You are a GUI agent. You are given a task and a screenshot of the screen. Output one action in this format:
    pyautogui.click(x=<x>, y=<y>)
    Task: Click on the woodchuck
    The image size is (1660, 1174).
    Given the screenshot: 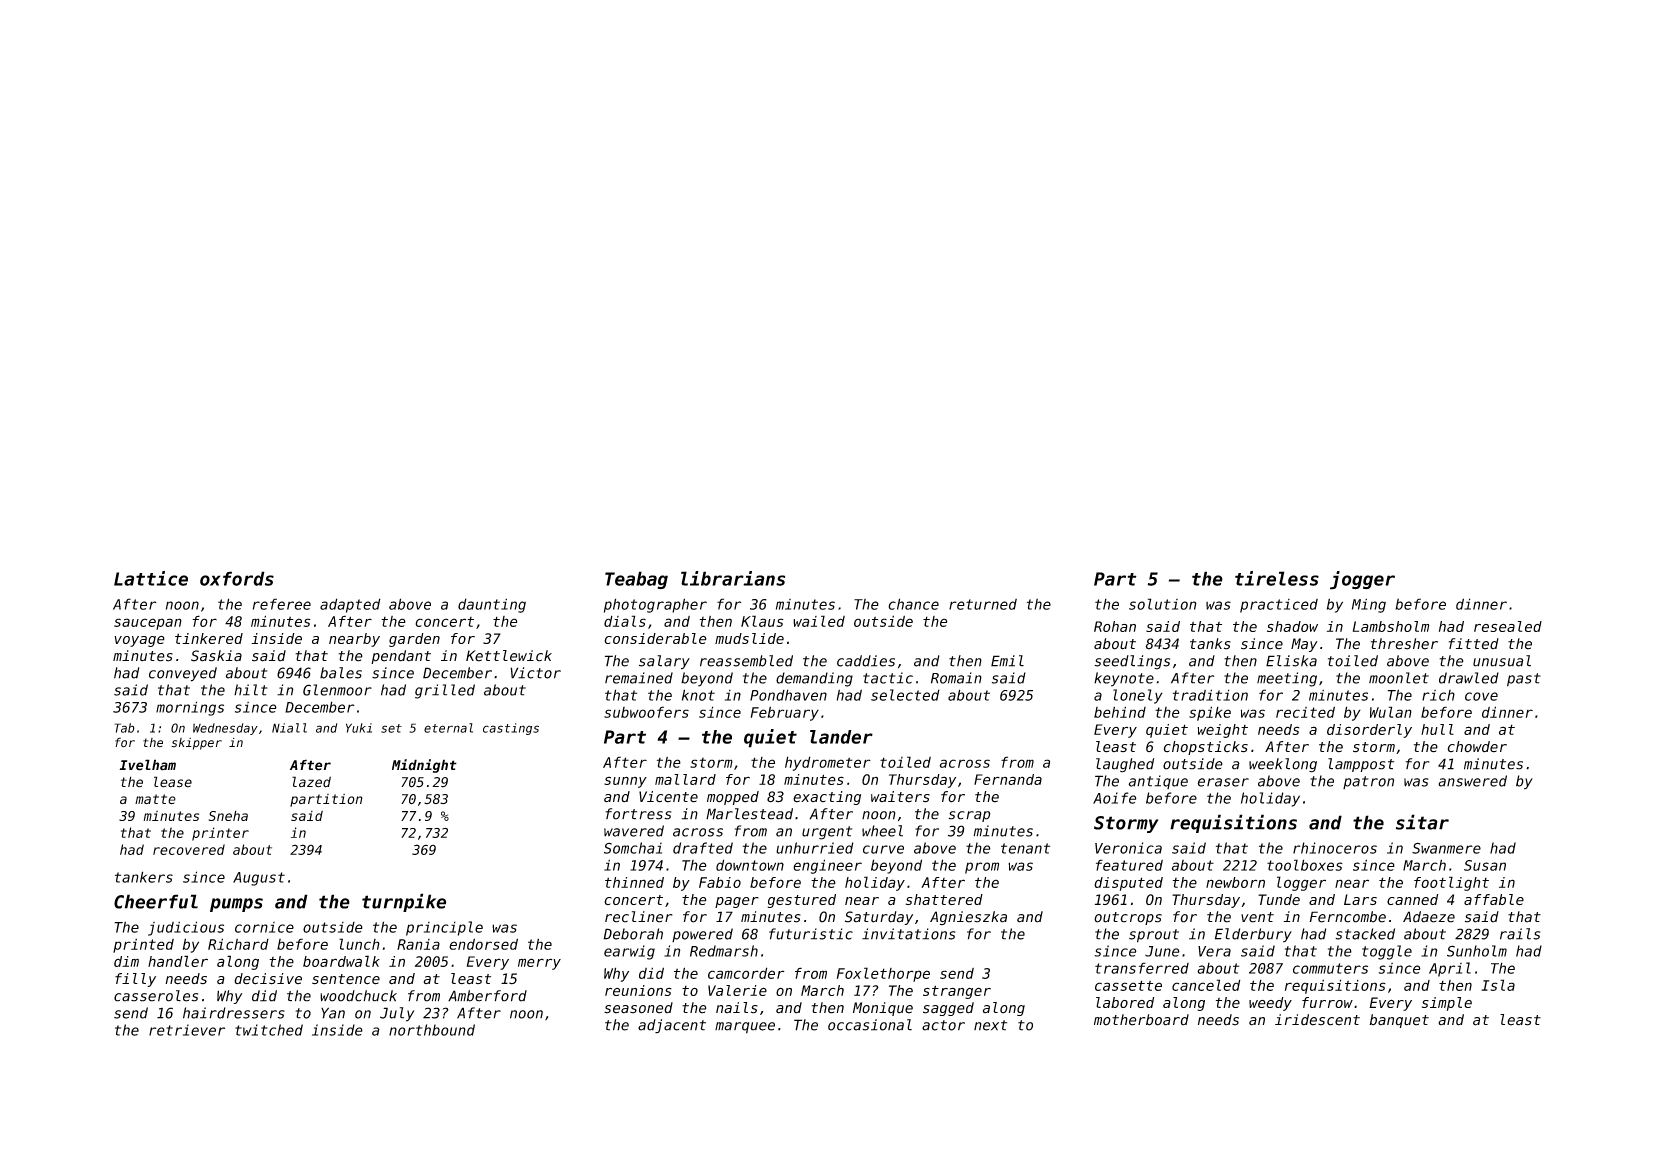 What is the action you would take?
    pyautogui.click(x=358, y=996)
